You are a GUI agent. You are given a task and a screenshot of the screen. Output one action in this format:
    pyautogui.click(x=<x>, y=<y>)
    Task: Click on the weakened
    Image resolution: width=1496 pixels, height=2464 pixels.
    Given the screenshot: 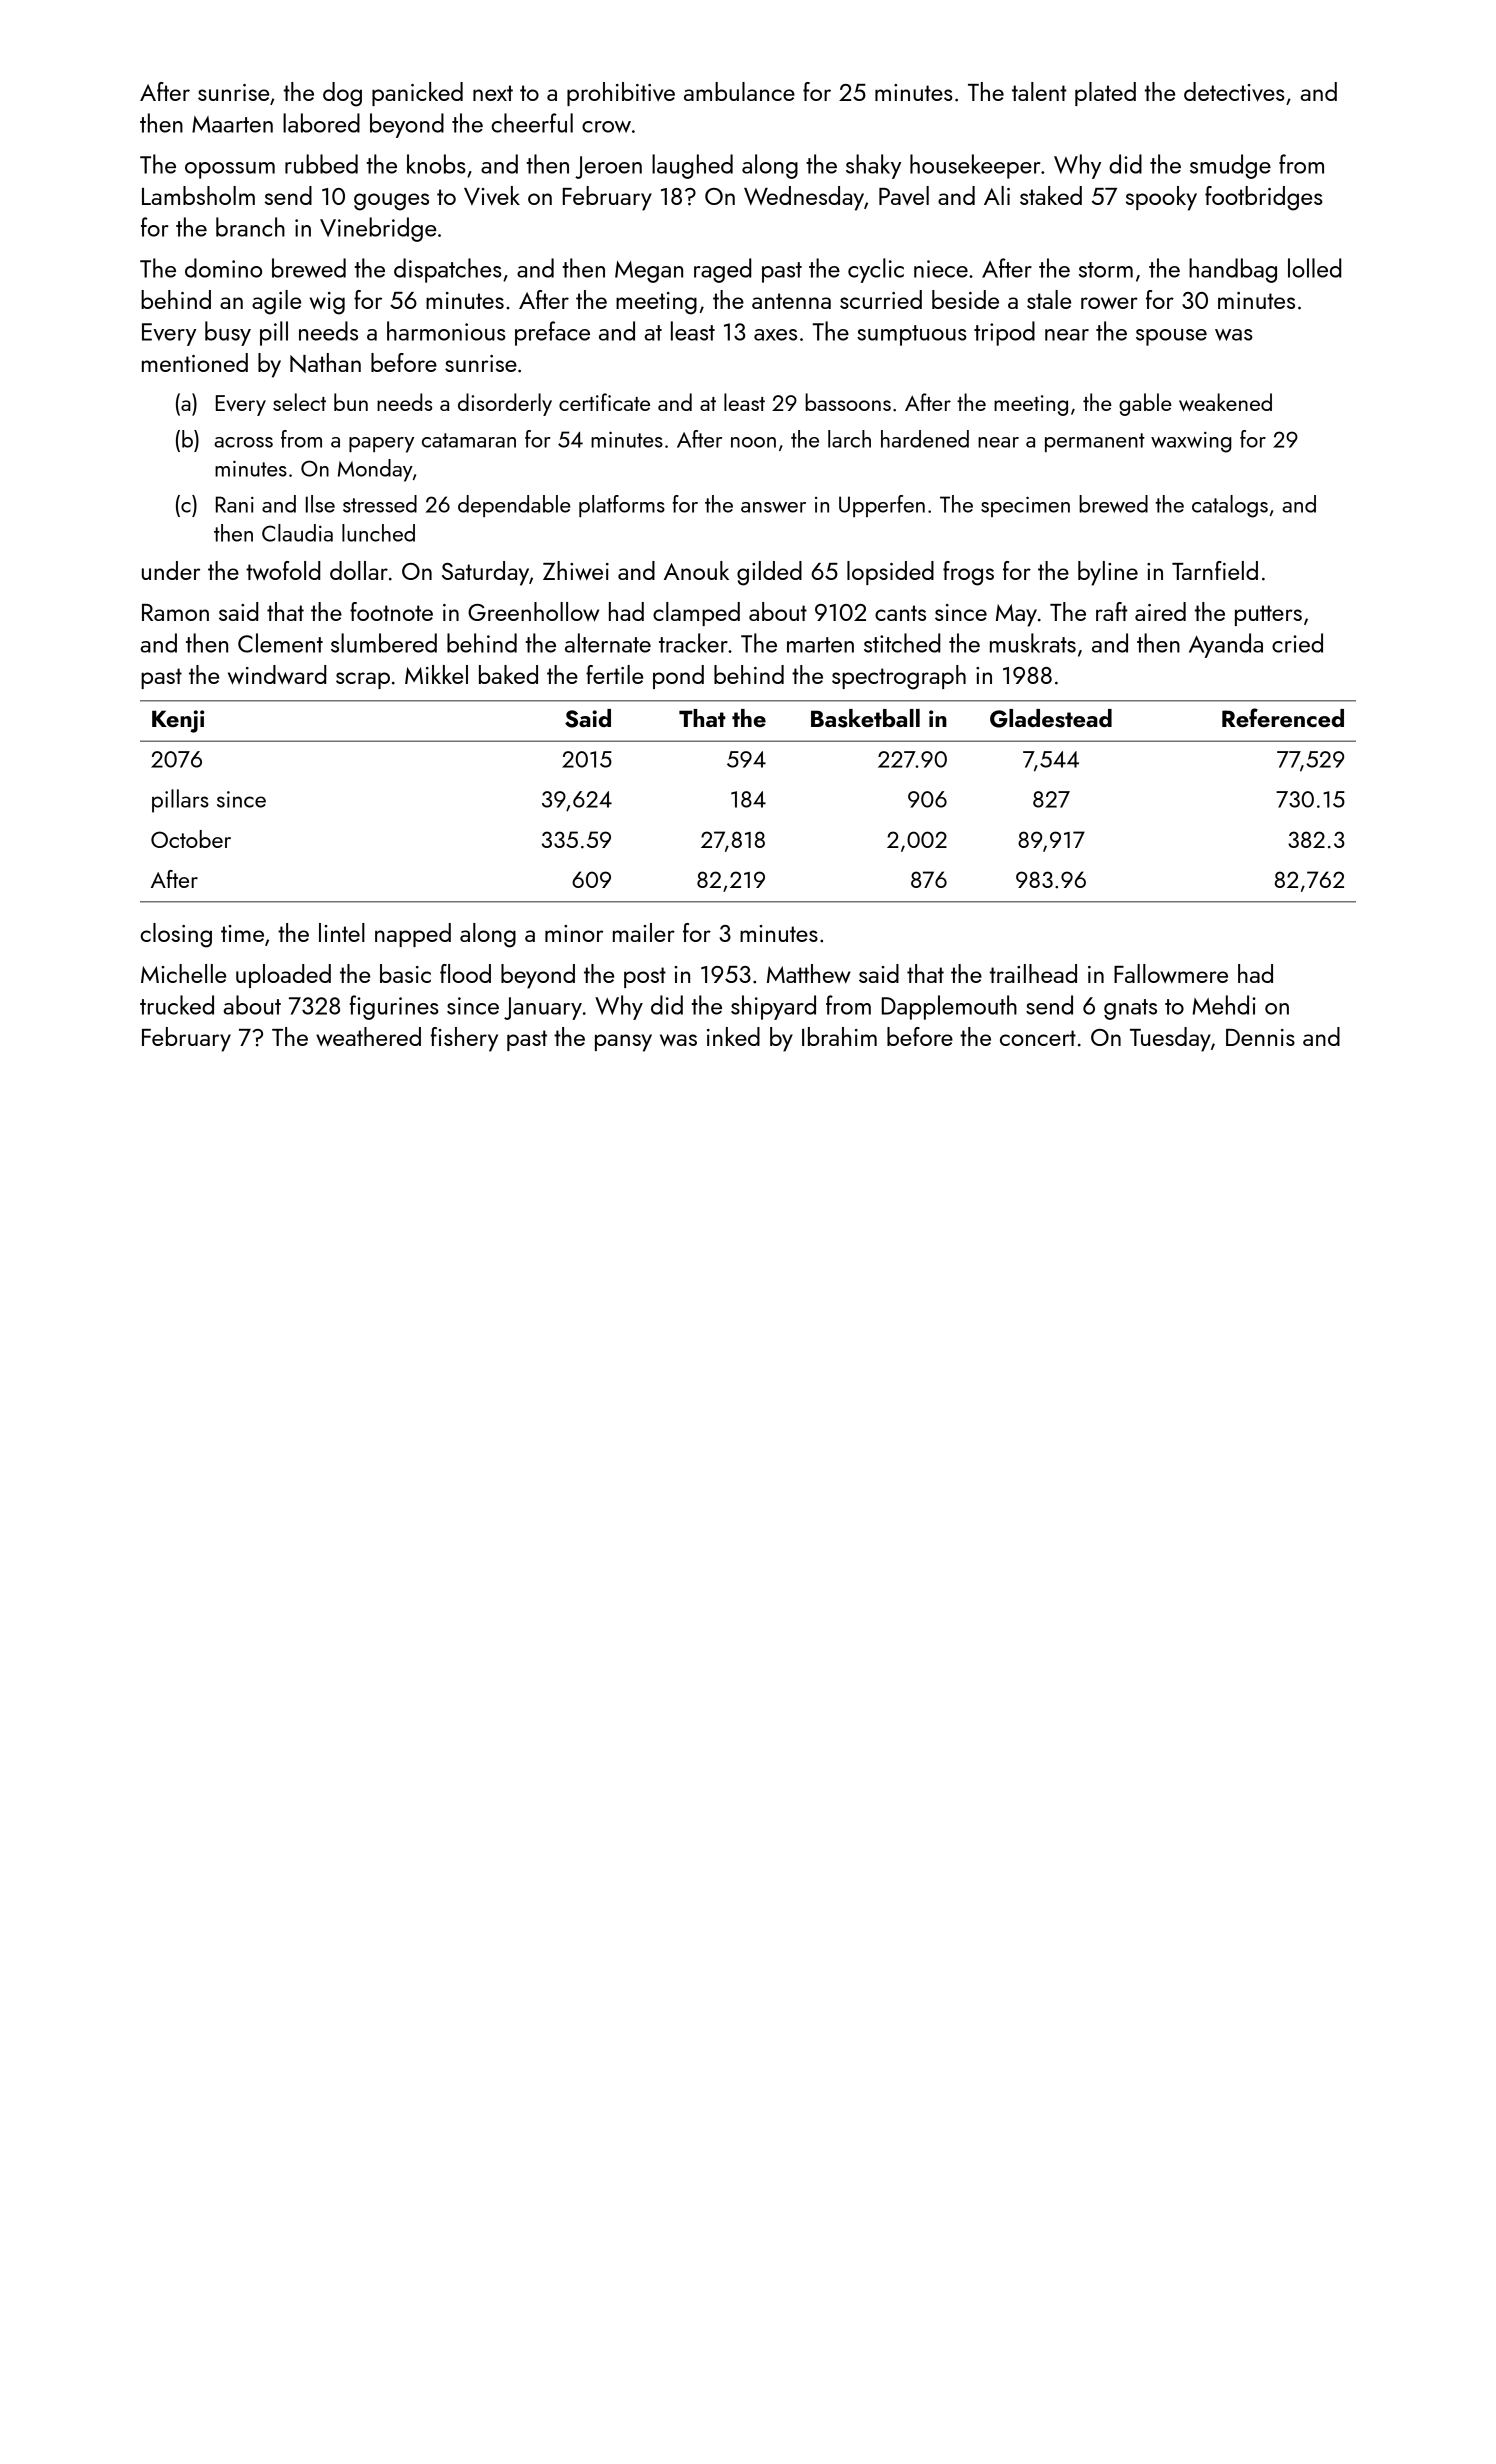 What is the action you would take?
    pyautogui.click(x=1225, y=402)
